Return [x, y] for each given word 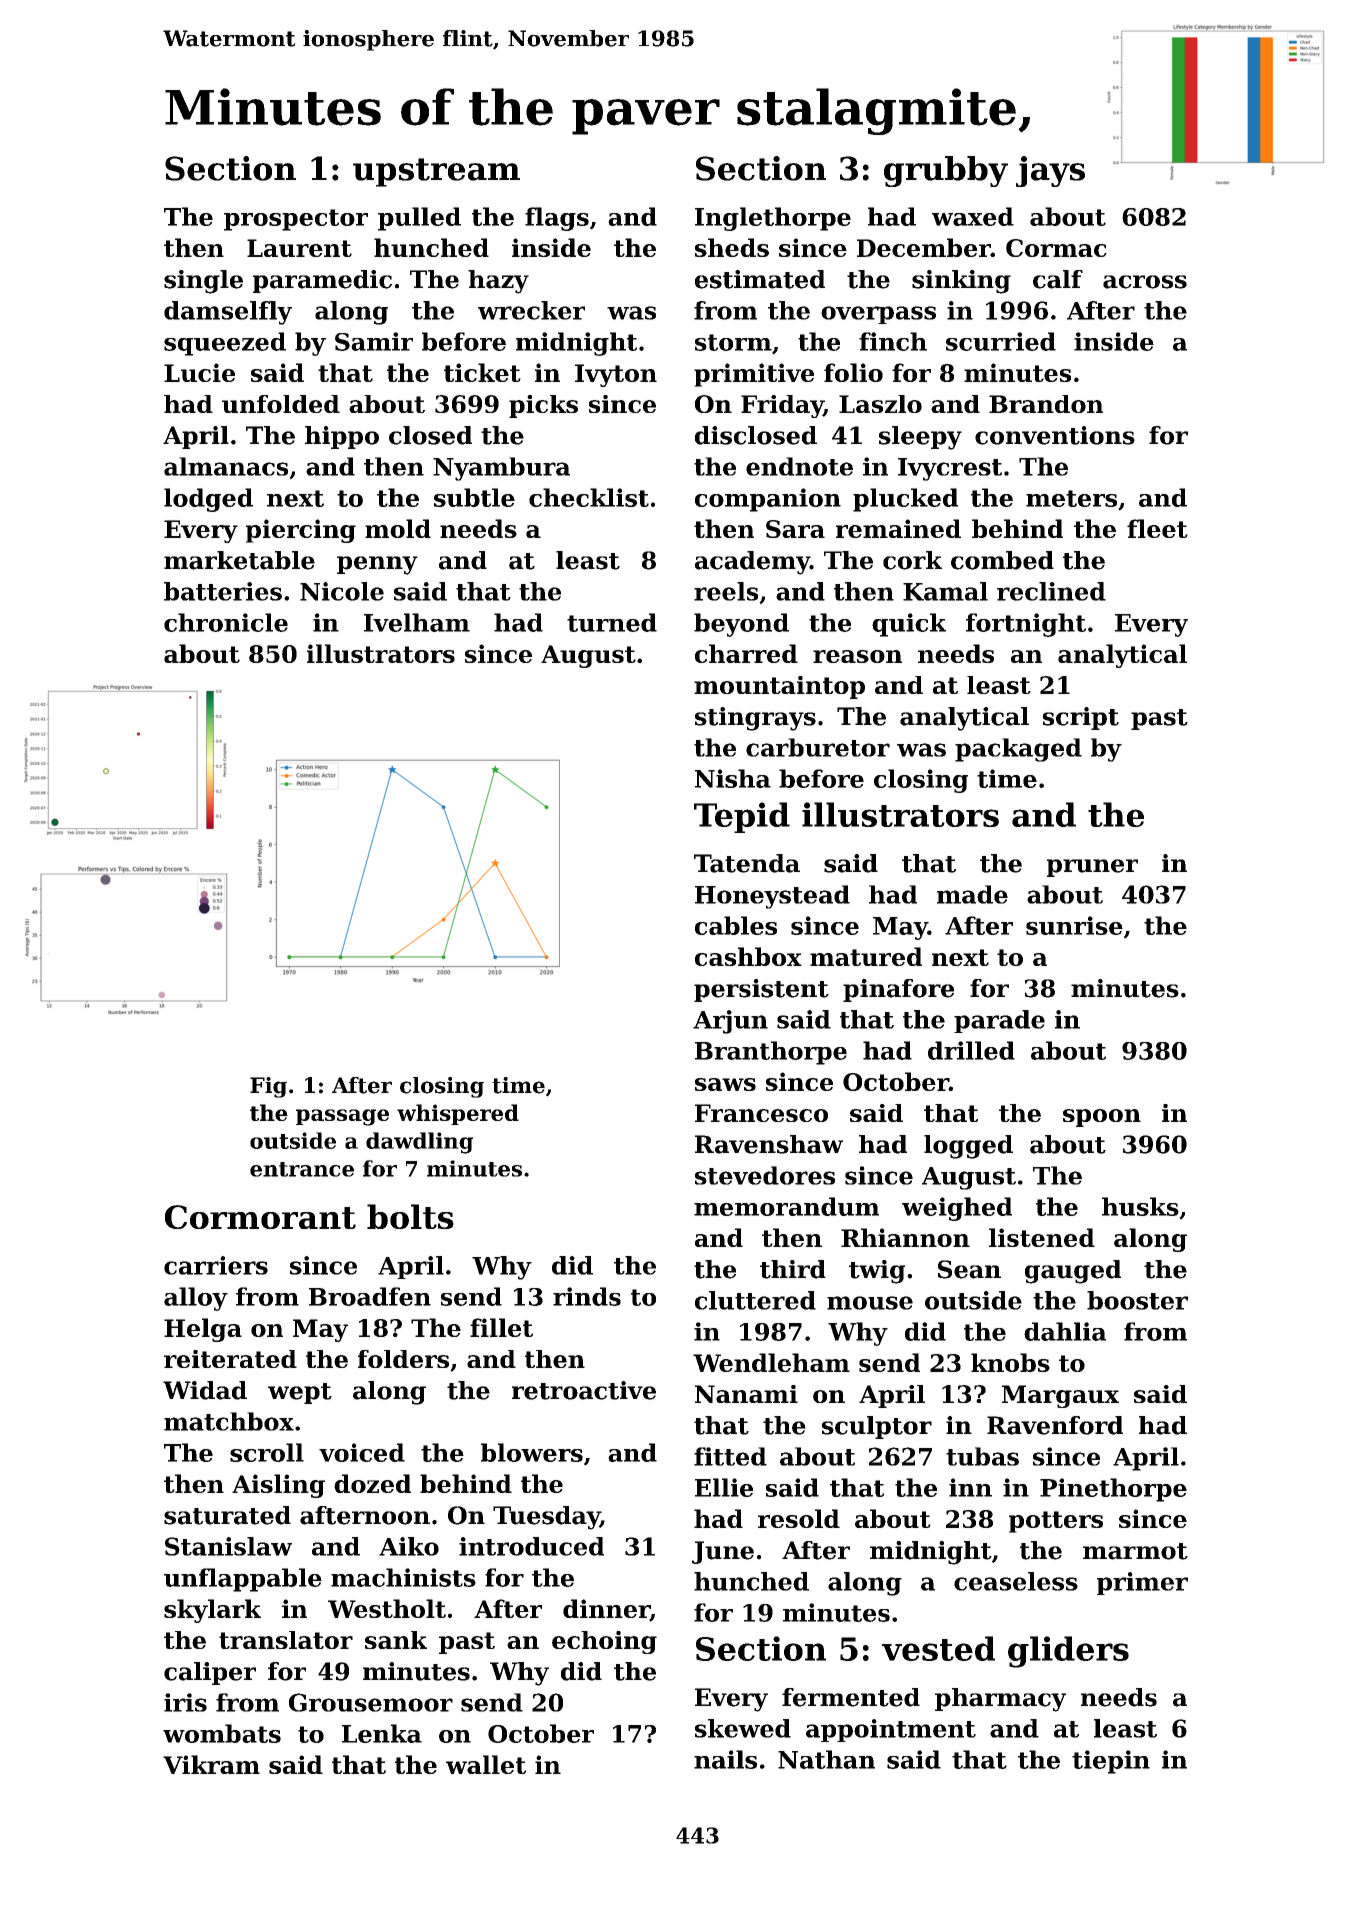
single [203, 282]
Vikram [211, 1764]
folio [853, 372]
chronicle [226, 622]
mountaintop [779, 687]
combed [1002, 560]
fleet [1157, 528]
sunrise [1074, 925]
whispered [458, 1114]
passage [342, 1117]
